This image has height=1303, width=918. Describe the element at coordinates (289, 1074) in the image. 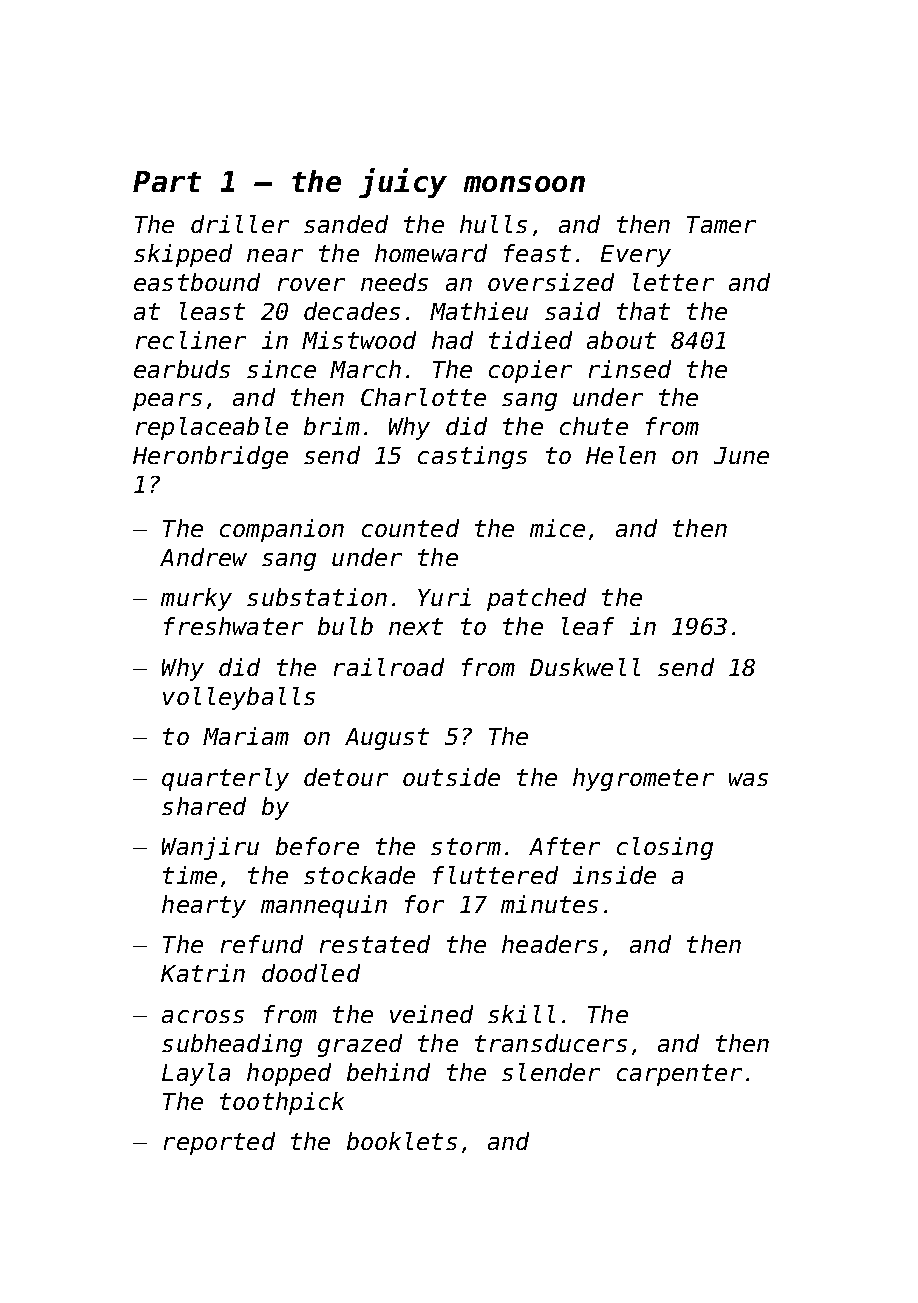

I see `hopped` at that location.
